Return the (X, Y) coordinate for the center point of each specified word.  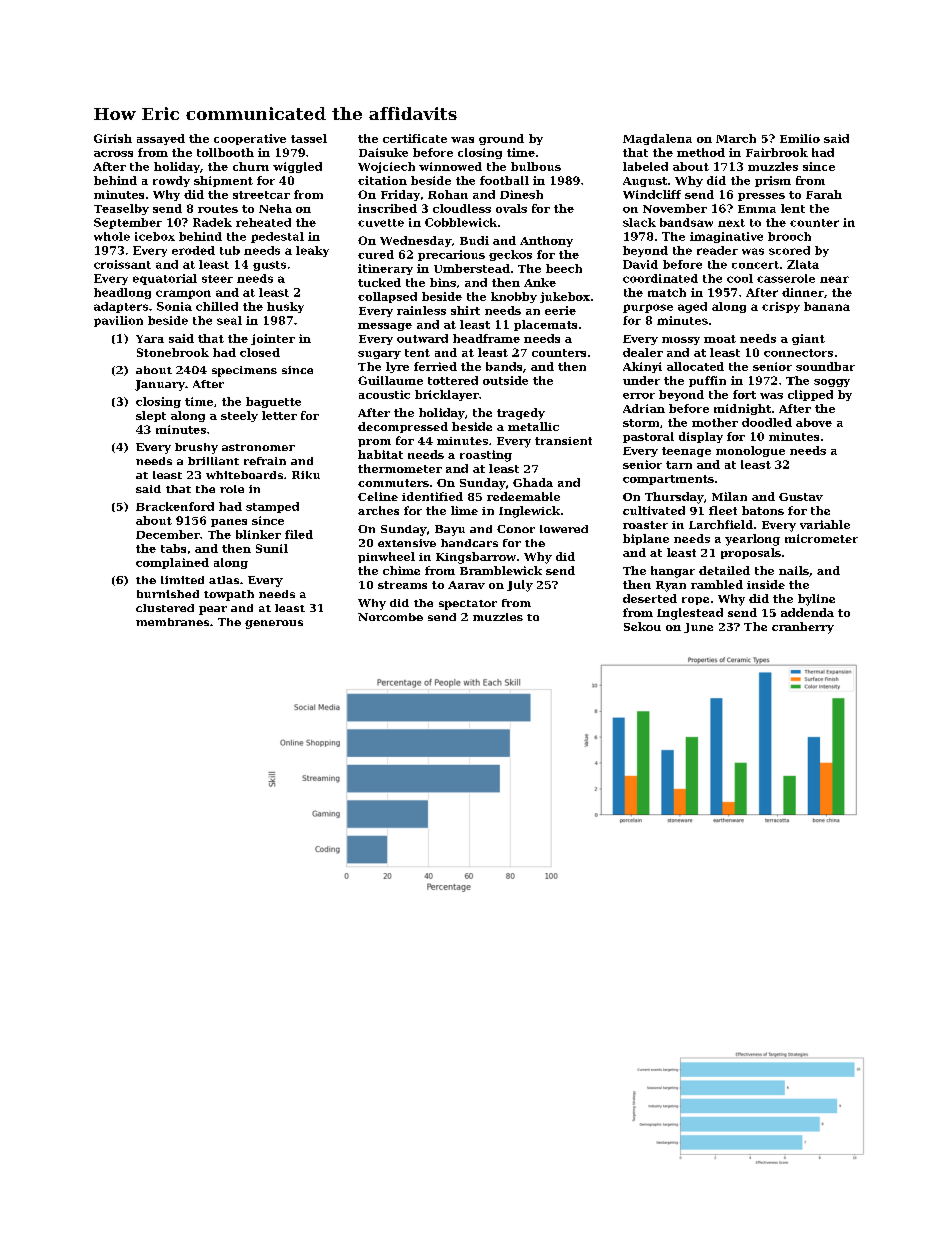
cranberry (803, 628)
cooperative (250, 139)
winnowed (450, 166)
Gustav (801, 497)
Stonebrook (173, 352)
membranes (172, 622)
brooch (789, 236)
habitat (380, 454)
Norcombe (390, 617)
